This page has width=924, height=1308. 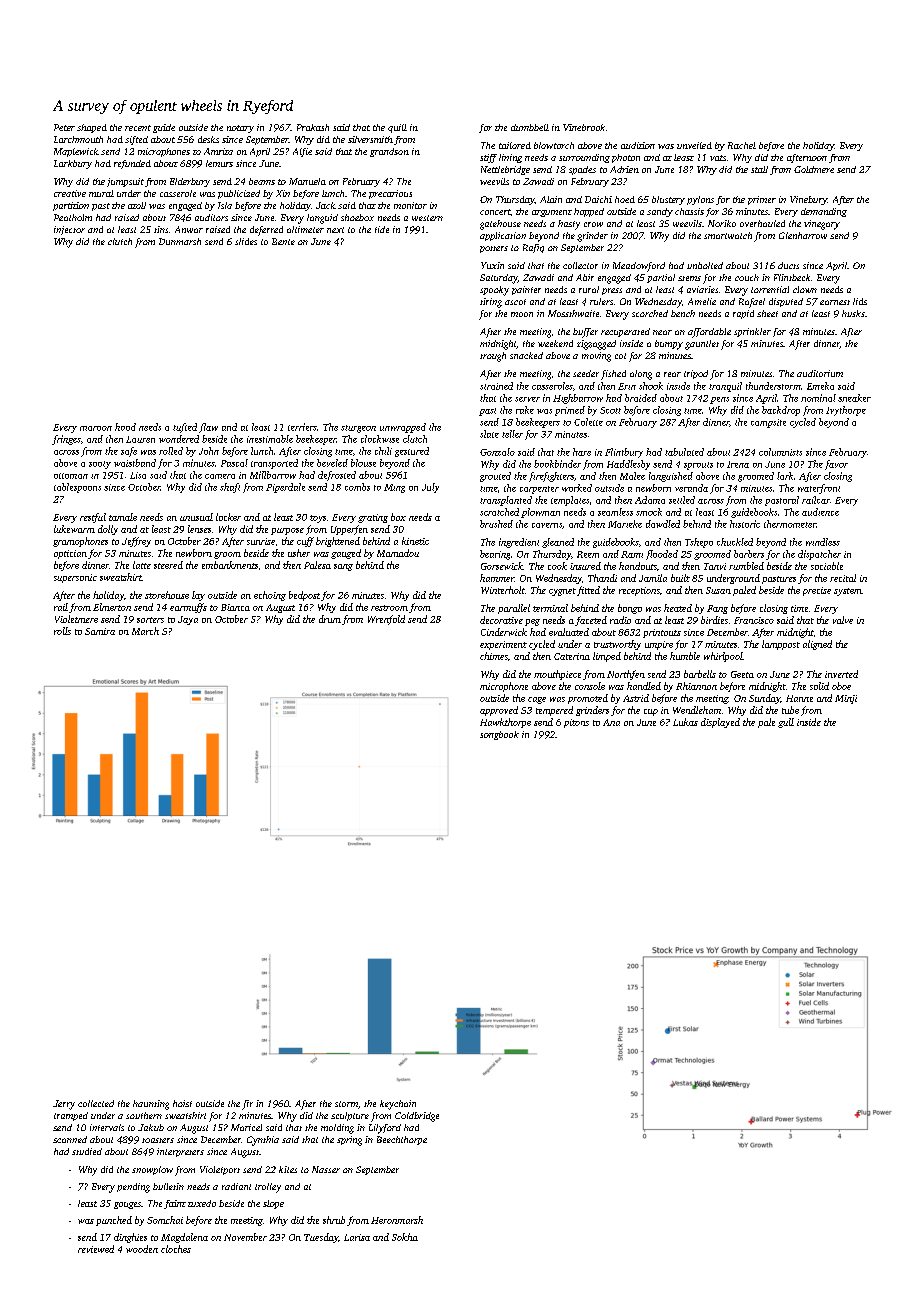 I want to click on Samira, so click(x=100, y=631).
